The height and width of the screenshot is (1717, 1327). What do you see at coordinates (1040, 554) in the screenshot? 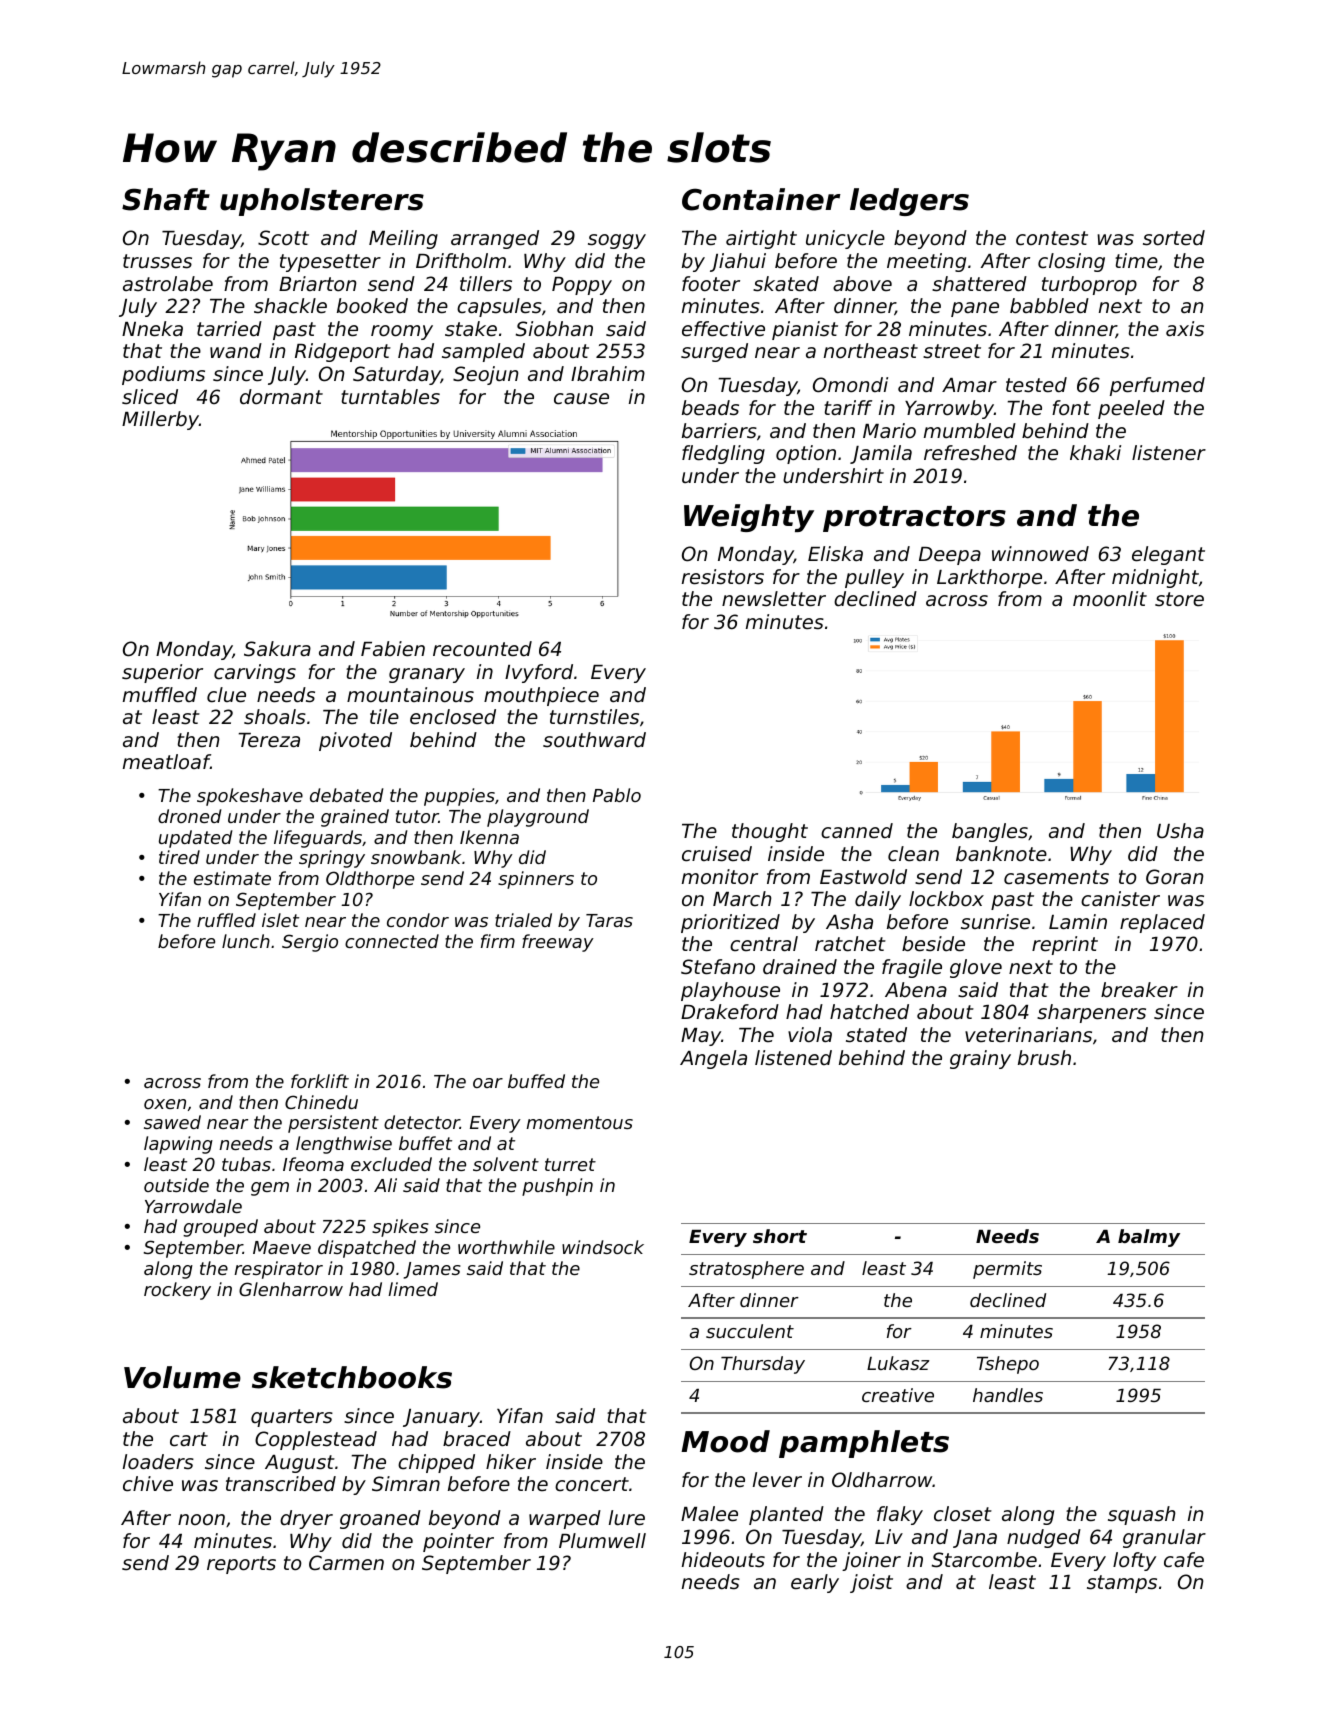
I see `winnowed` at bounding box center [1040, 554].
